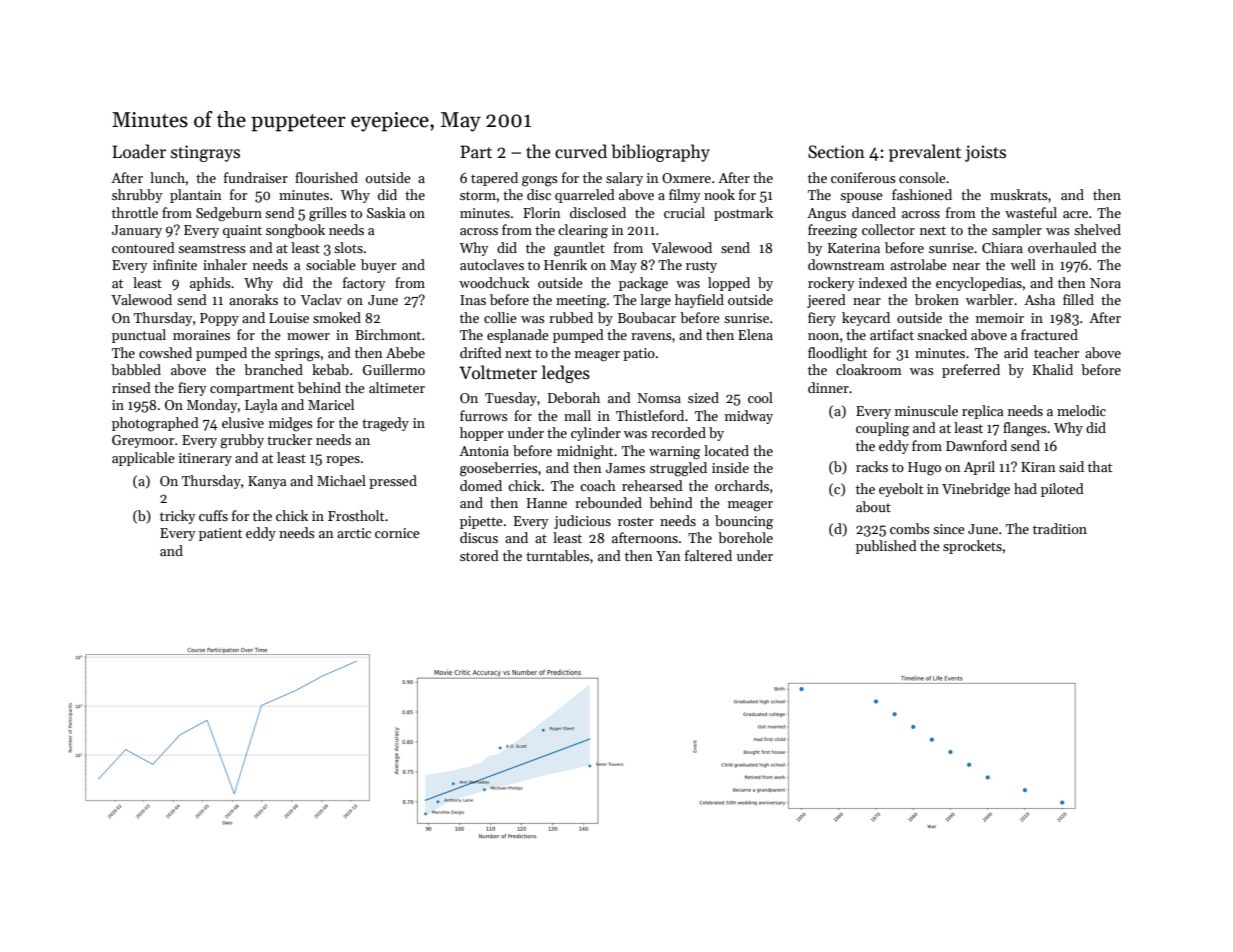  I want to click on fundraiser, so click(256, 177).
